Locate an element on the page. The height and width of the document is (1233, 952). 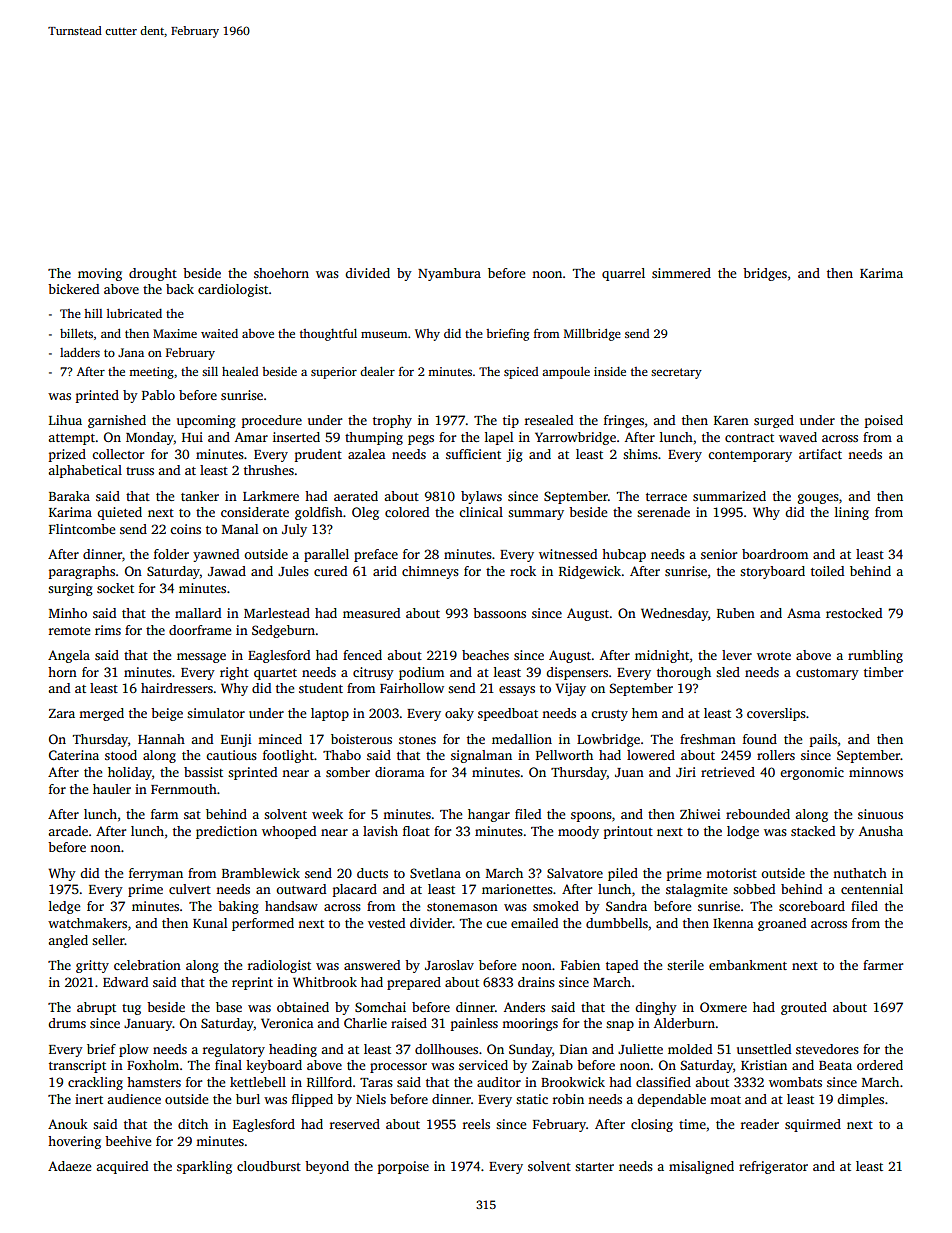
plow is located at coordinates (134, 1050).
